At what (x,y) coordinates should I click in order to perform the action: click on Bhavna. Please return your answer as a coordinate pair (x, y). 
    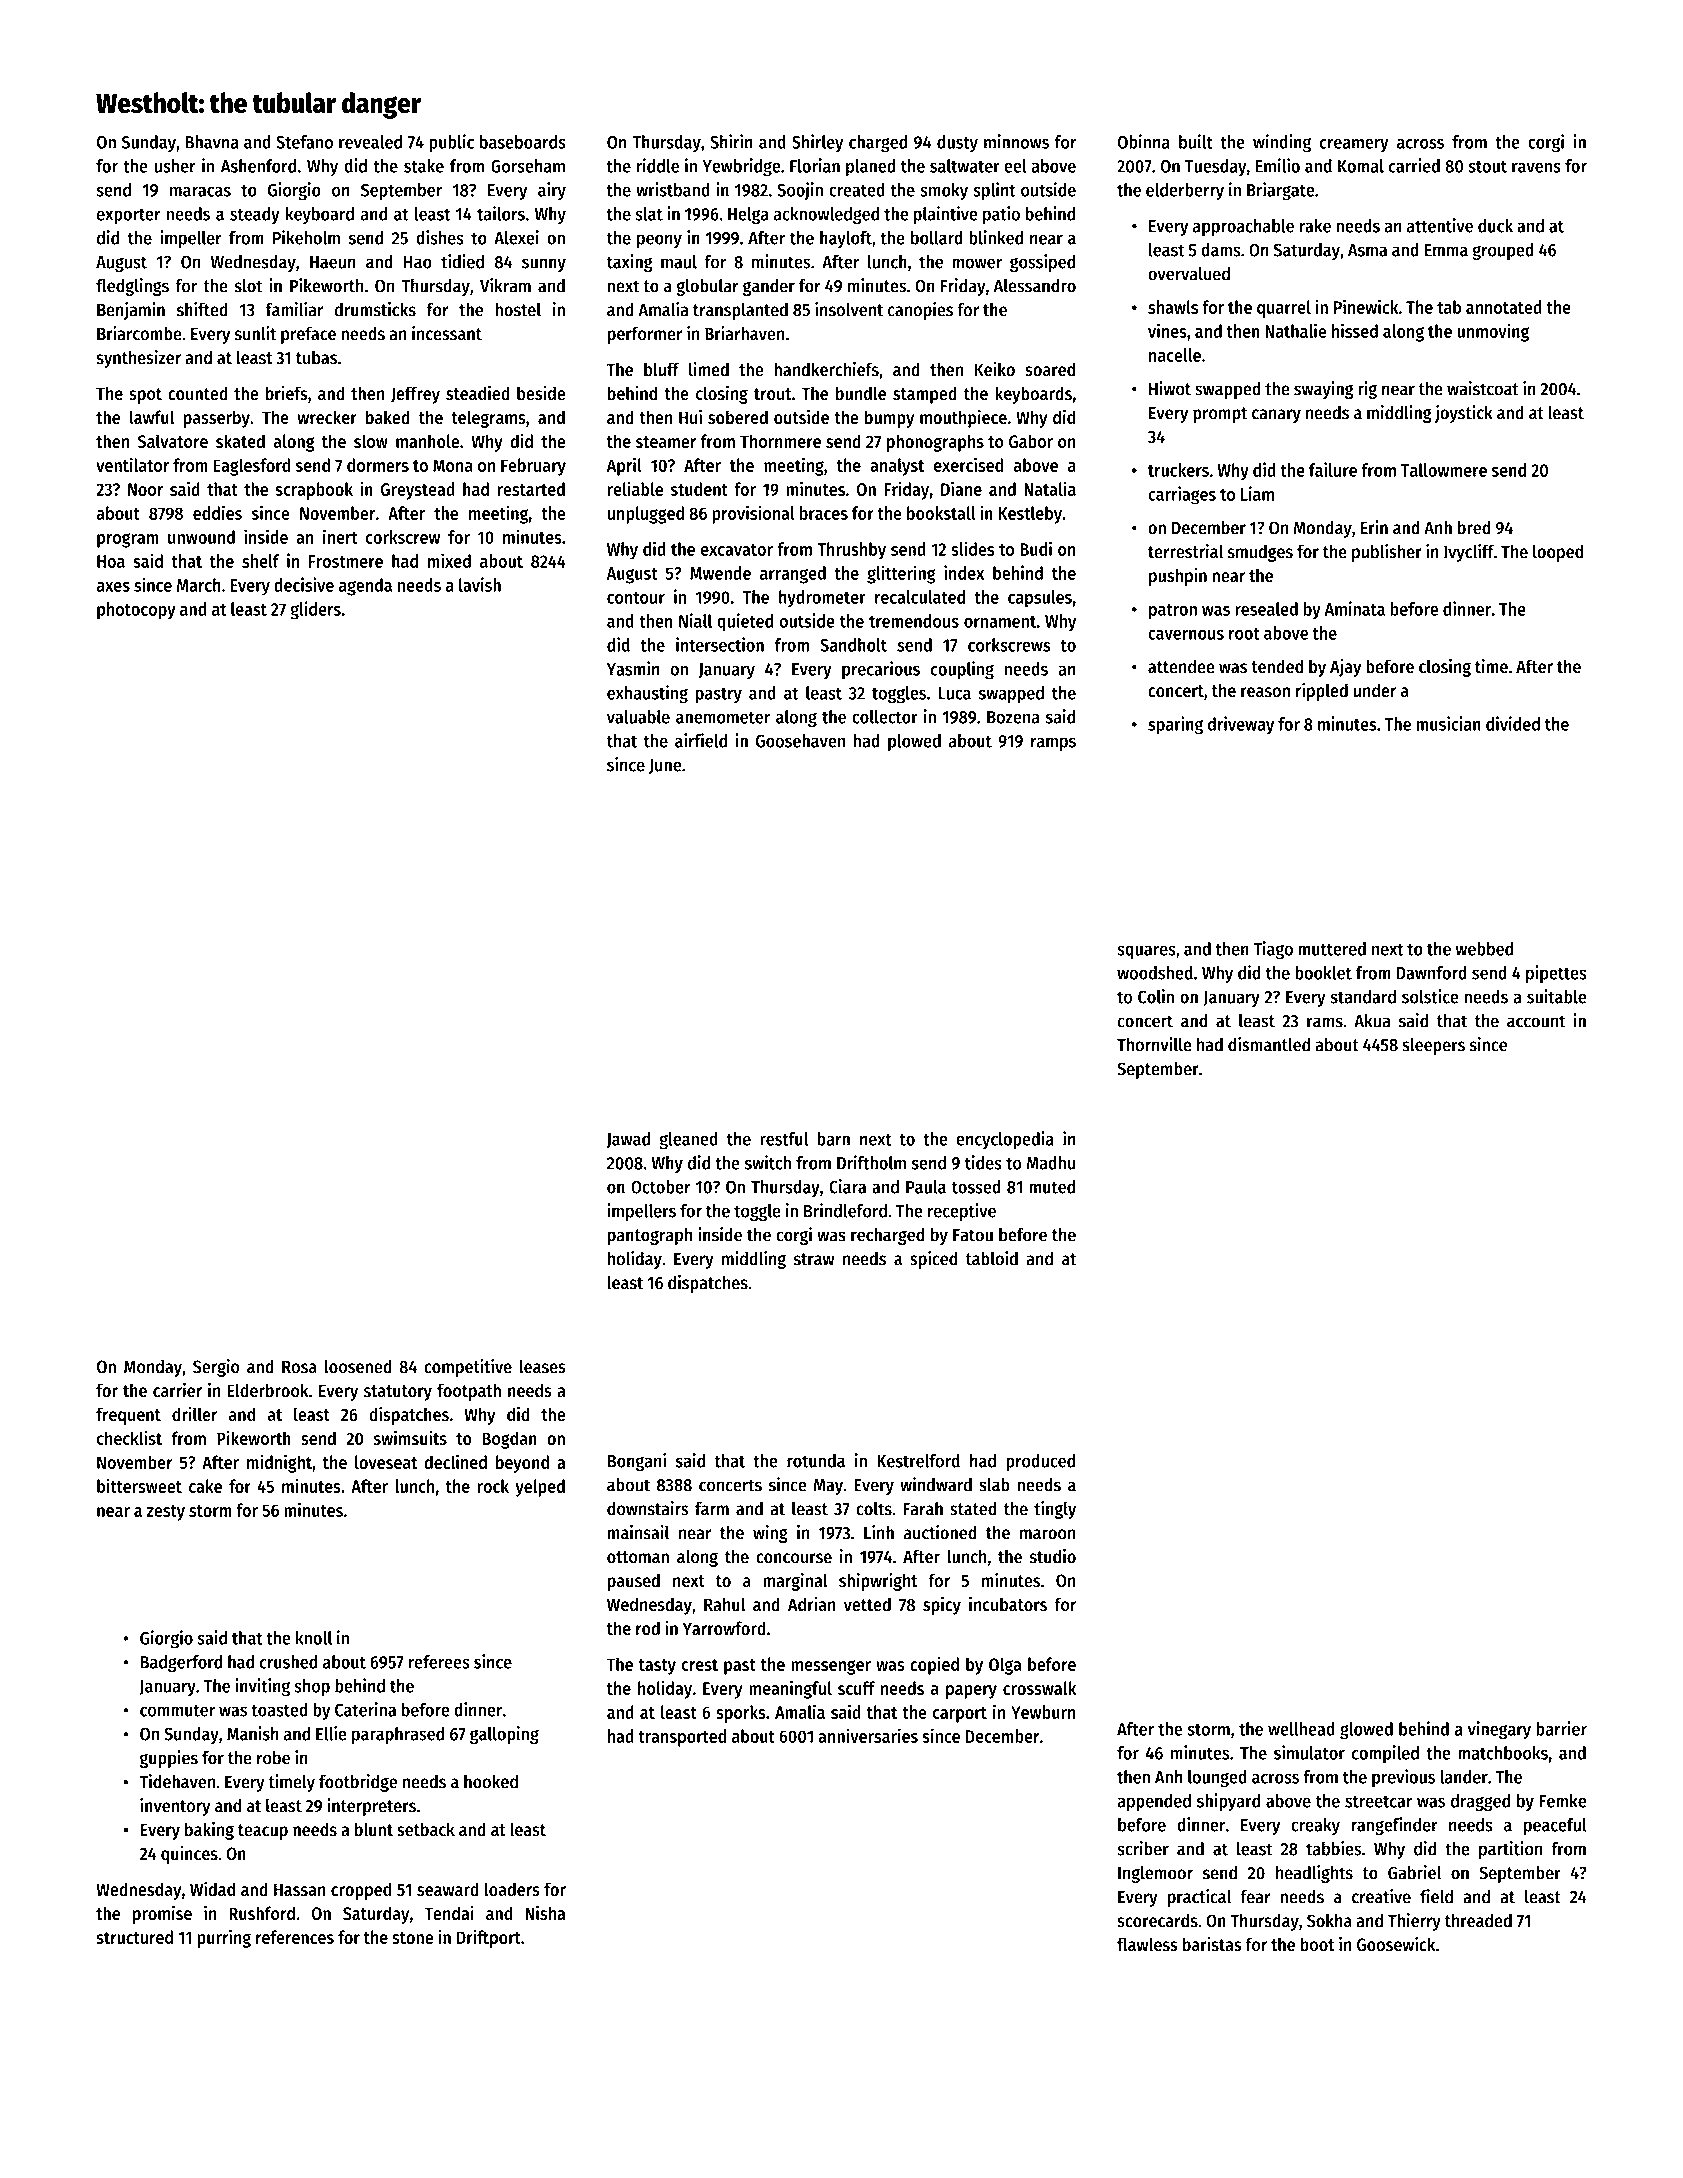
    Looking at the image, I should click on (212, 142).
